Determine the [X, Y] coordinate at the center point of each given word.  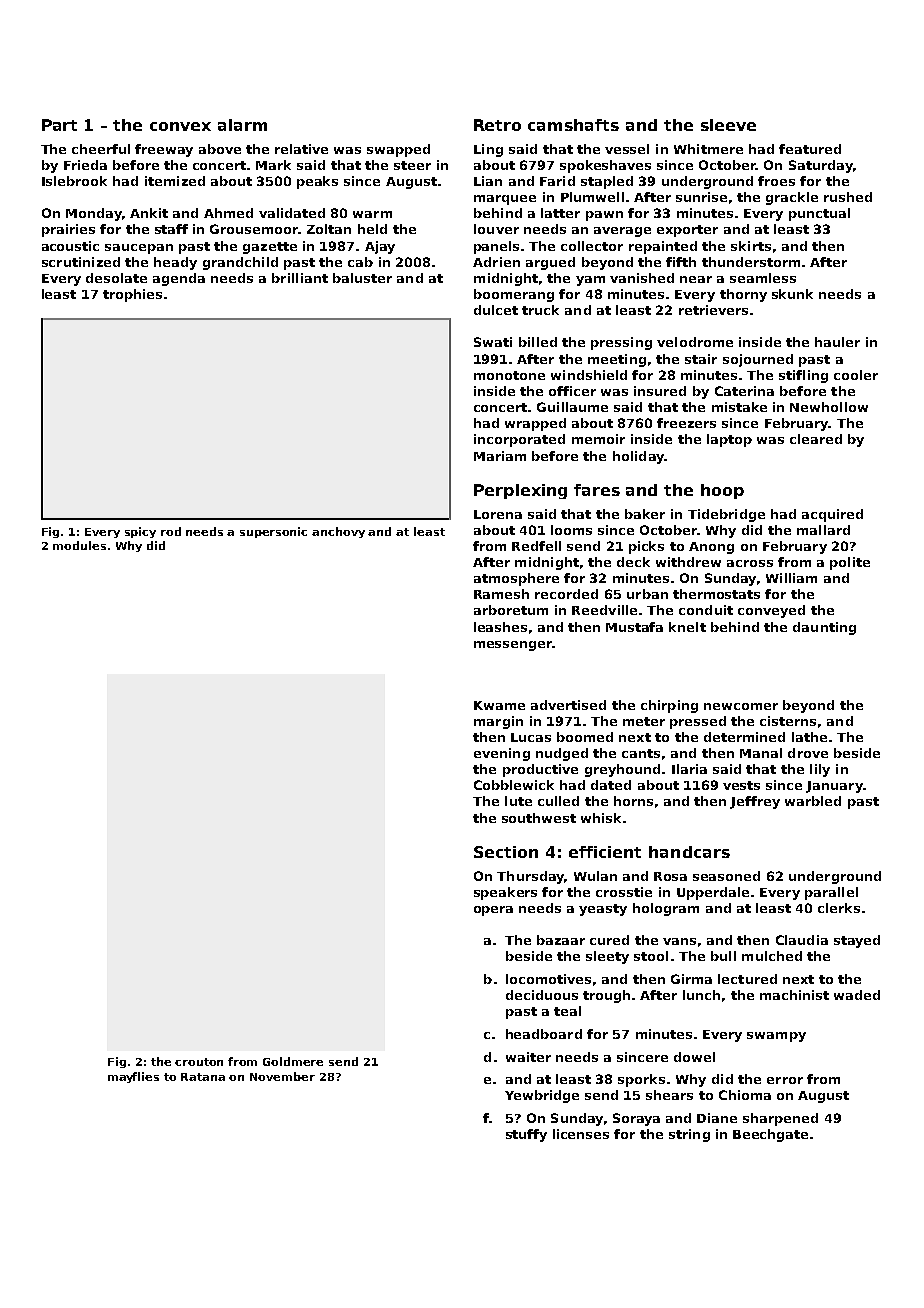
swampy [776, 1037]
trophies [132, 295]
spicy [140, 532]
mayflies [133, 1077]
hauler [837, 342]
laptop [729, 440]
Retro [497, 125]
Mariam [500, 456]
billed [538, 342]
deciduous [542, 995]
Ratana [203, 1077]
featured [810, 149]
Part [59, 125]
